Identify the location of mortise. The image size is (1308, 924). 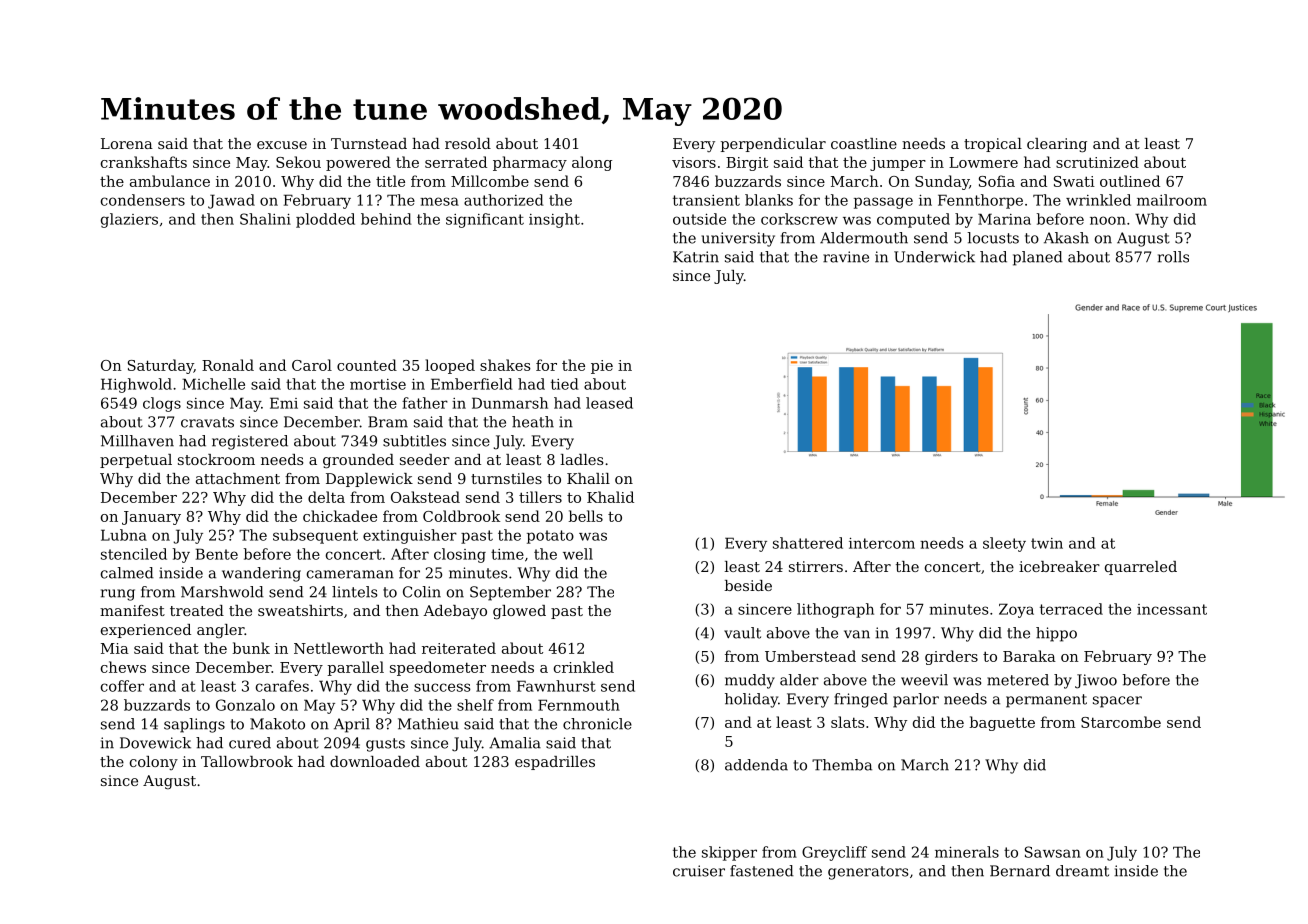
(378, 384).
